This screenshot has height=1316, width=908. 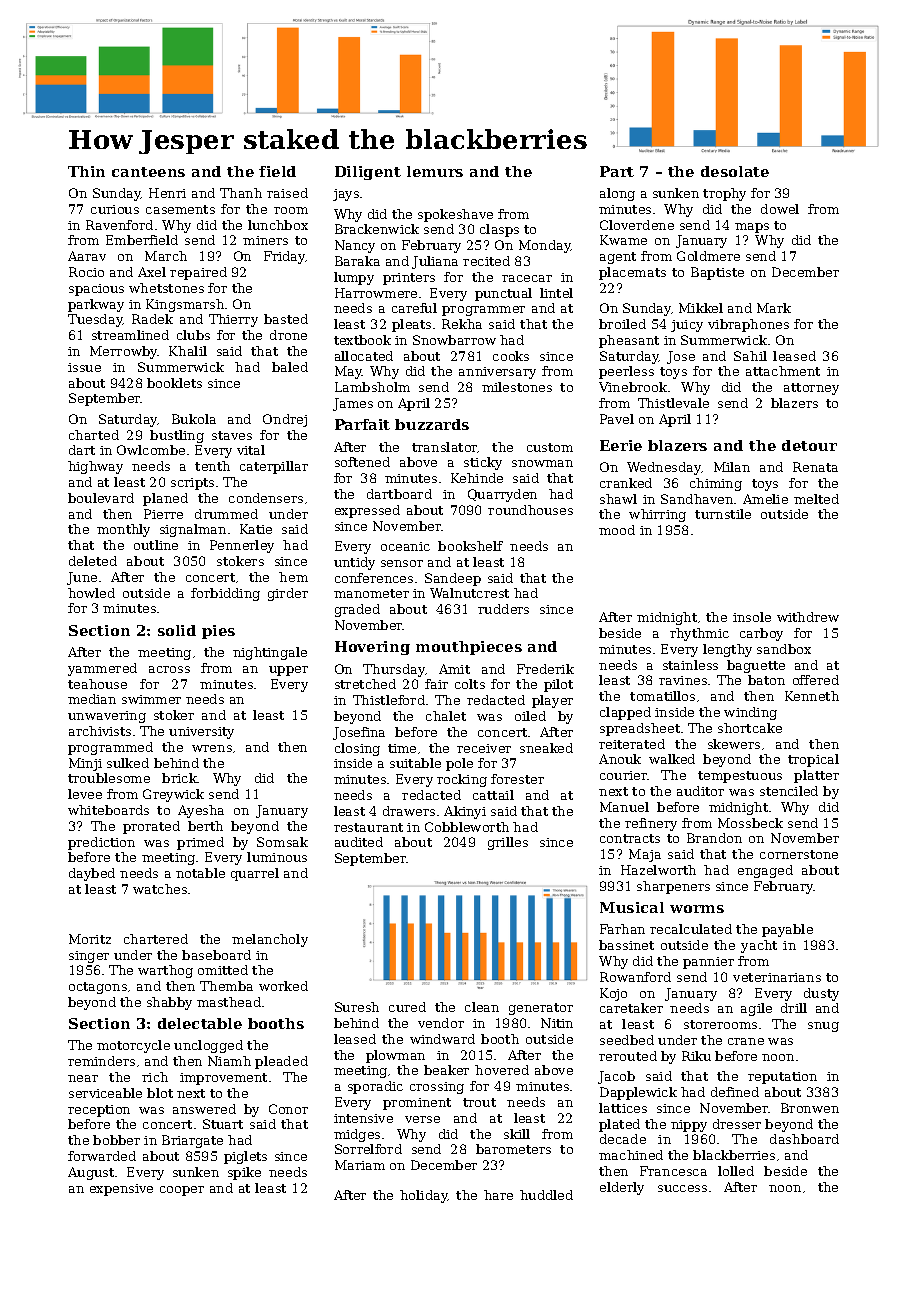 What do you see at coordinates (90, 939) in the screenshot?
I see `Moritz` at bounding box center [90, 939].
